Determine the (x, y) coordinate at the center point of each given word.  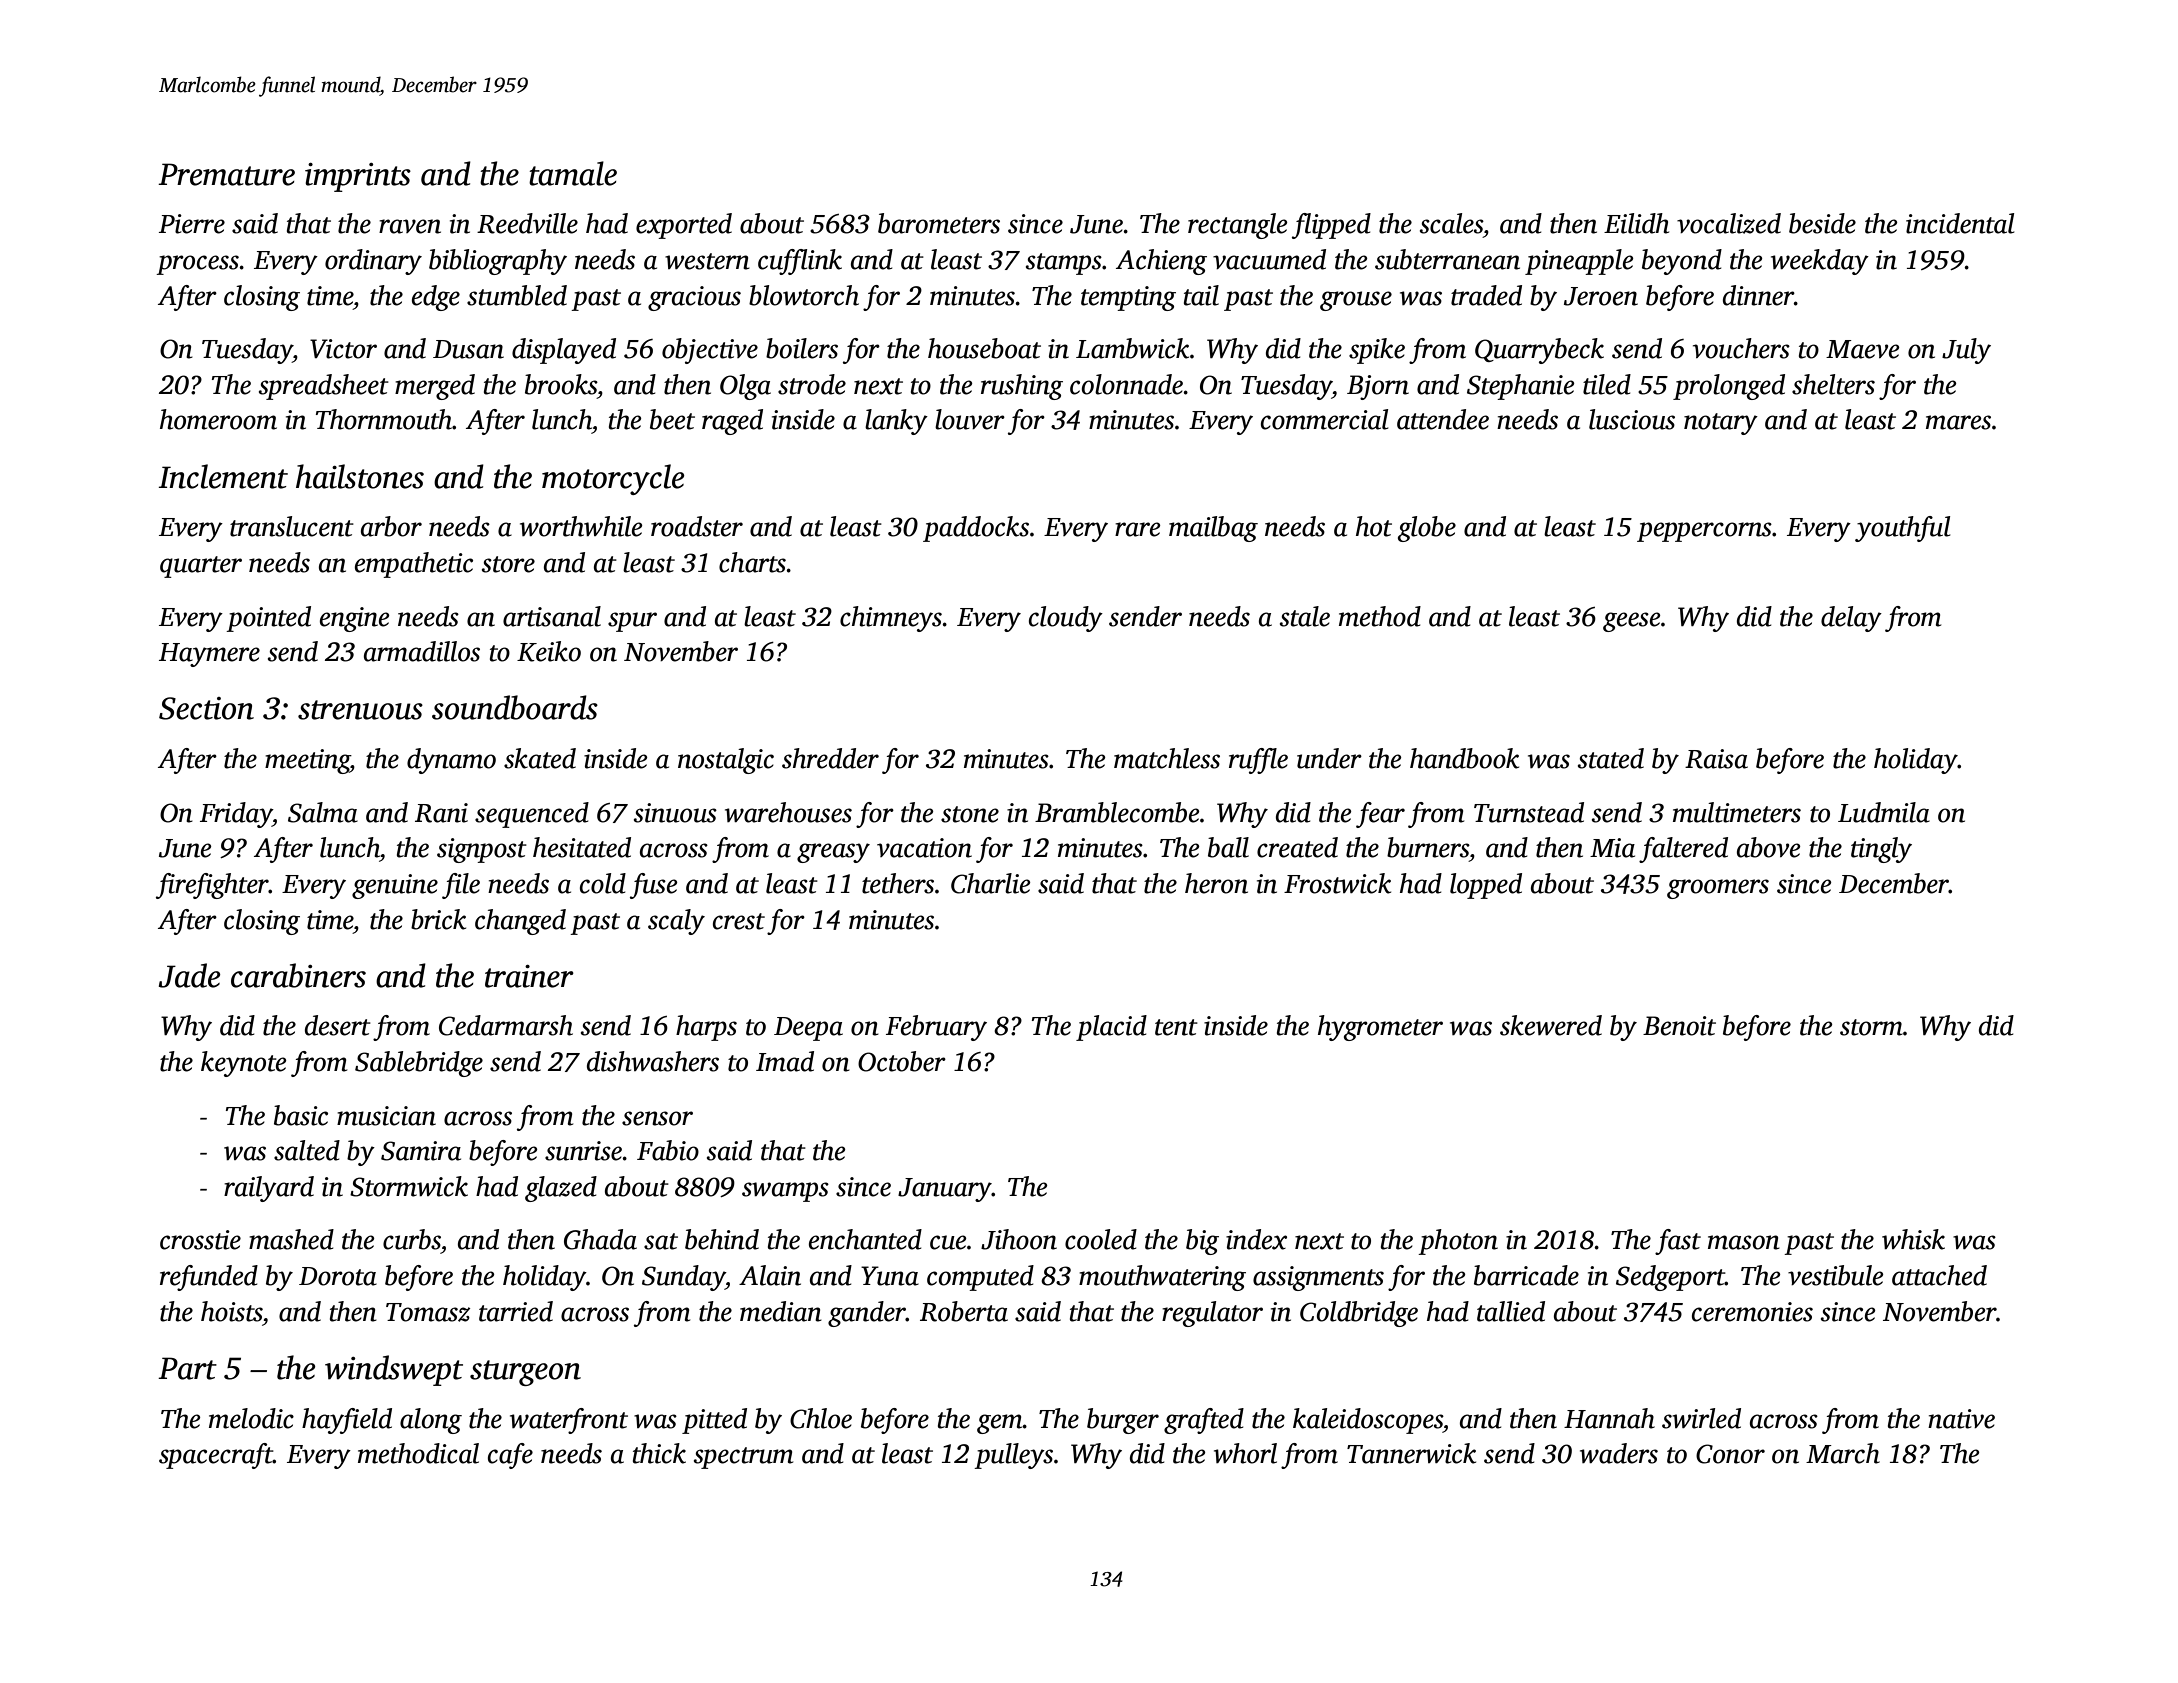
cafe (510, 1456)
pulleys (1013, 1456)
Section (206, 708)
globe (1427, 529)
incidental (1960, 223)
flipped (1331, 226)
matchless (1167, 758)
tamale (573, 173)
